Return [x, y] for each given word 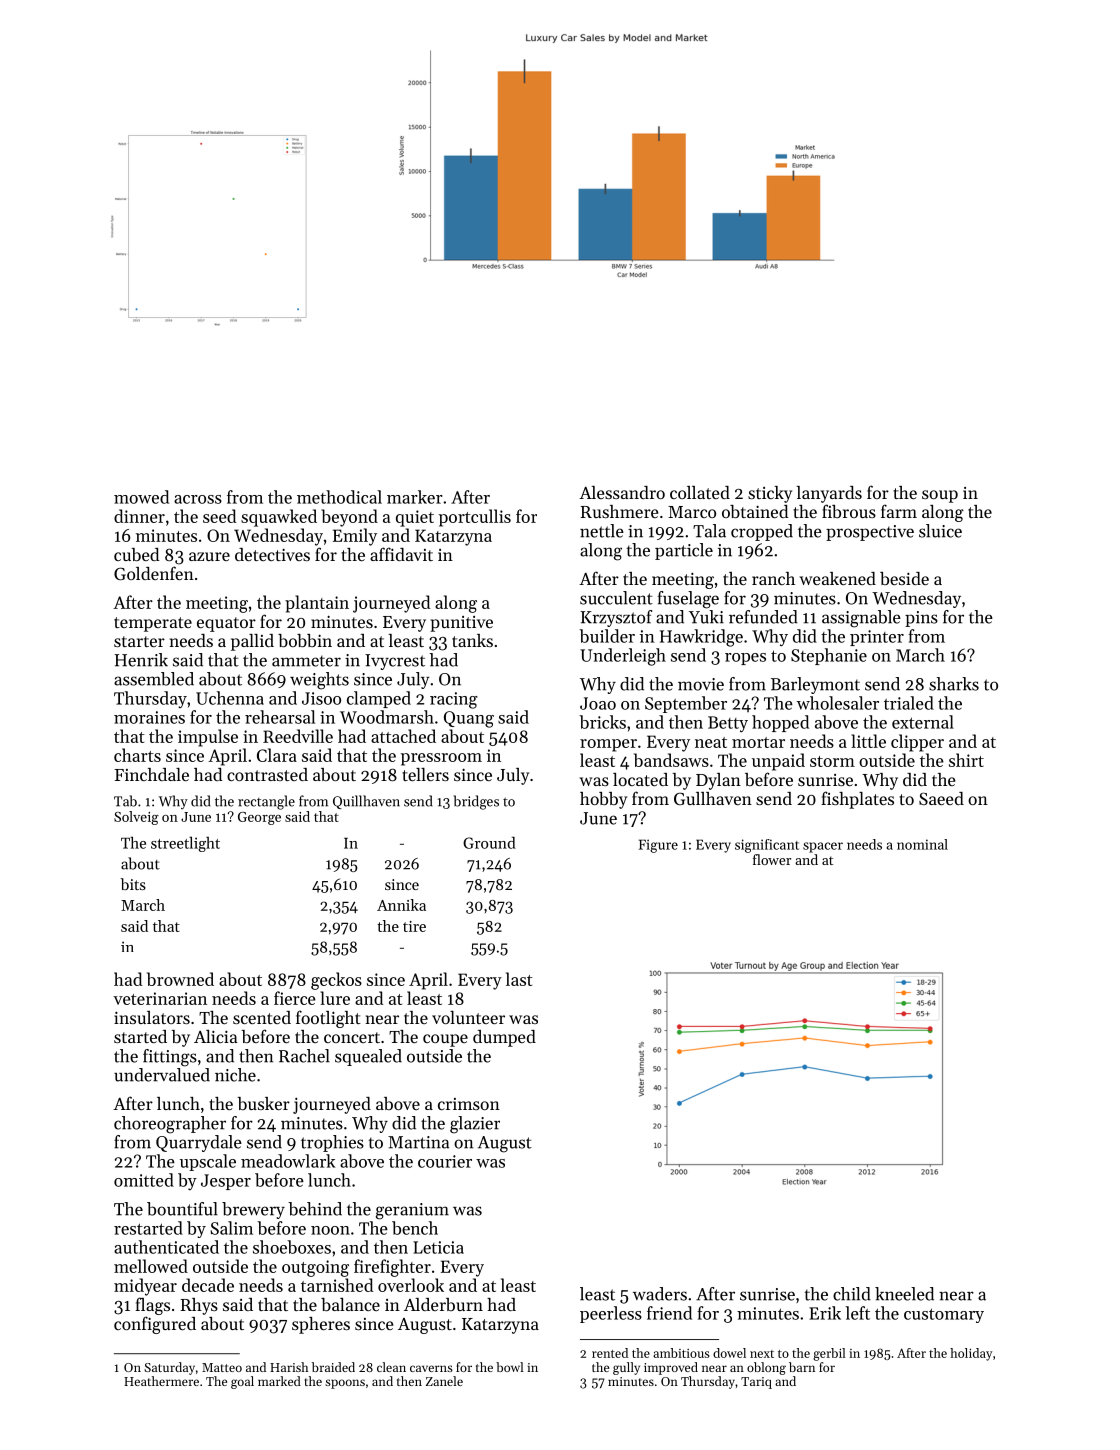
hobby [603, 800]
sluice [940, 531]
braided [333, 1367]
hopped [780, 723]
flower [772, 859]
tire [414, 926]
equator [226, 624]
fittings [170, 1058]
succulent [616, 598]
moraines [149, 717]
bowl [510, 1367]
